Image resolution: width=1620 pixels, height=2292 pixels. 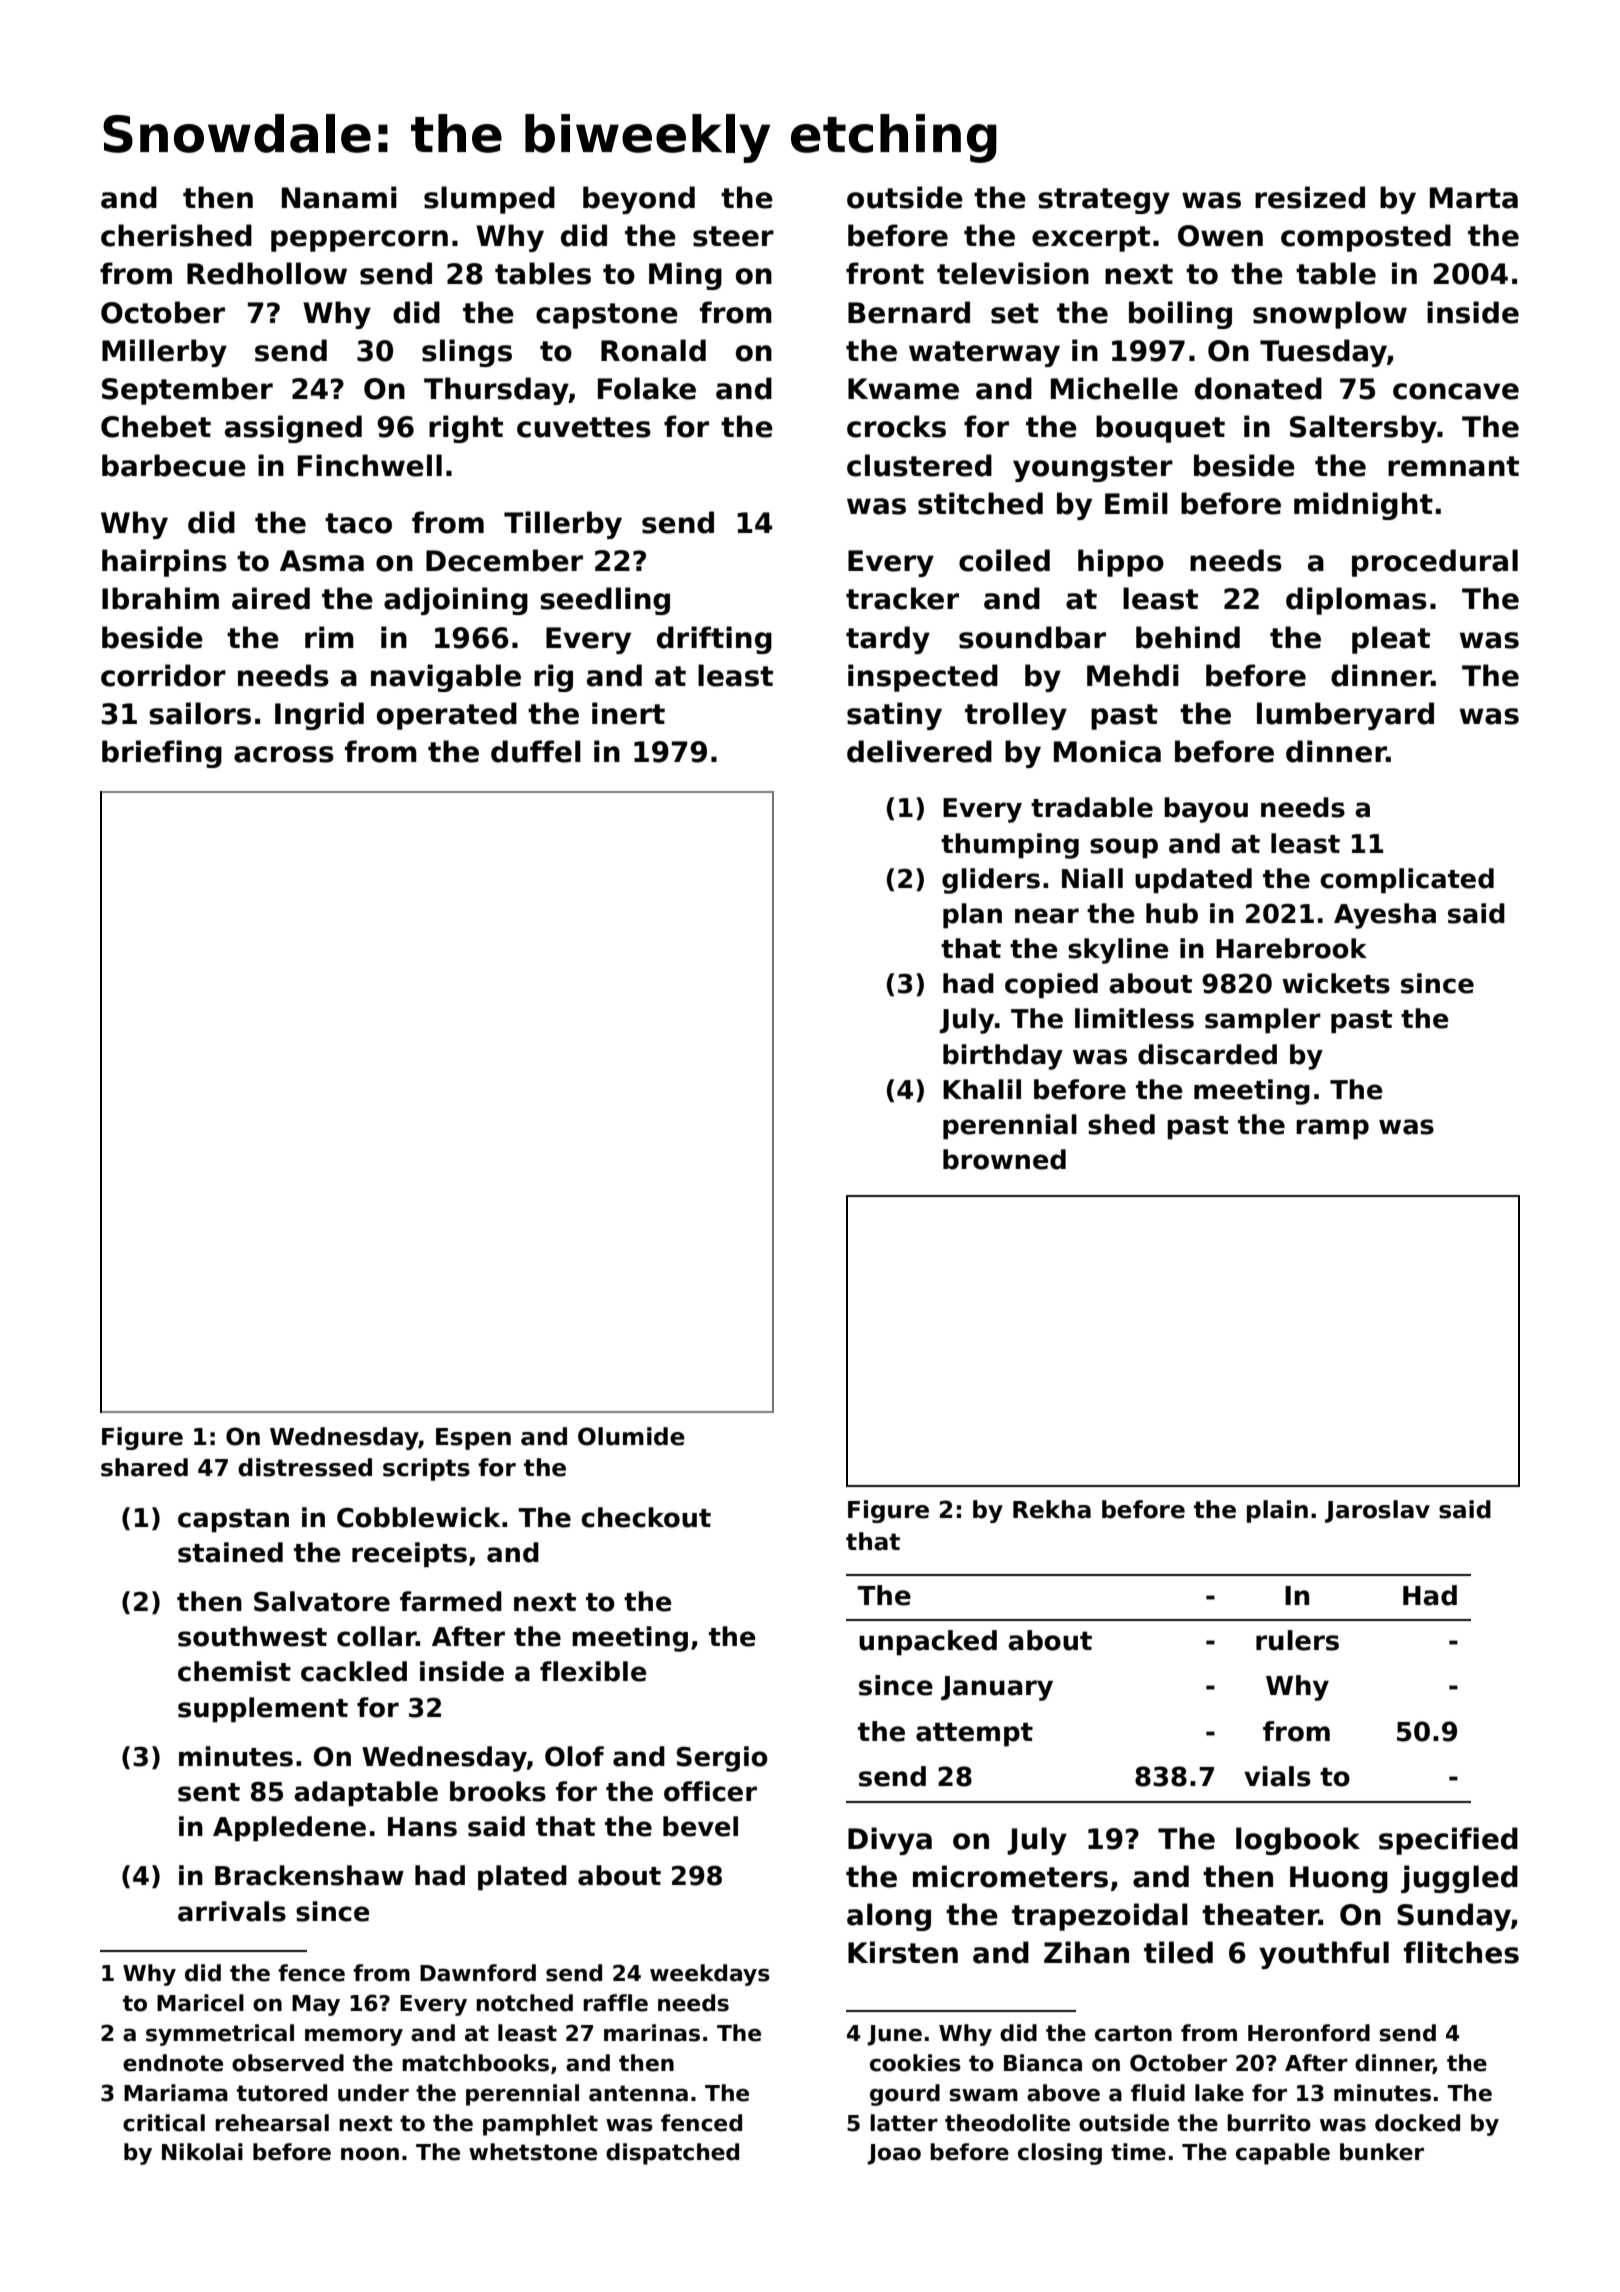 What do you see at coordinates (233, 1521) in the screenshot?
I see `capstan` at bounding box center [233, 1521].
